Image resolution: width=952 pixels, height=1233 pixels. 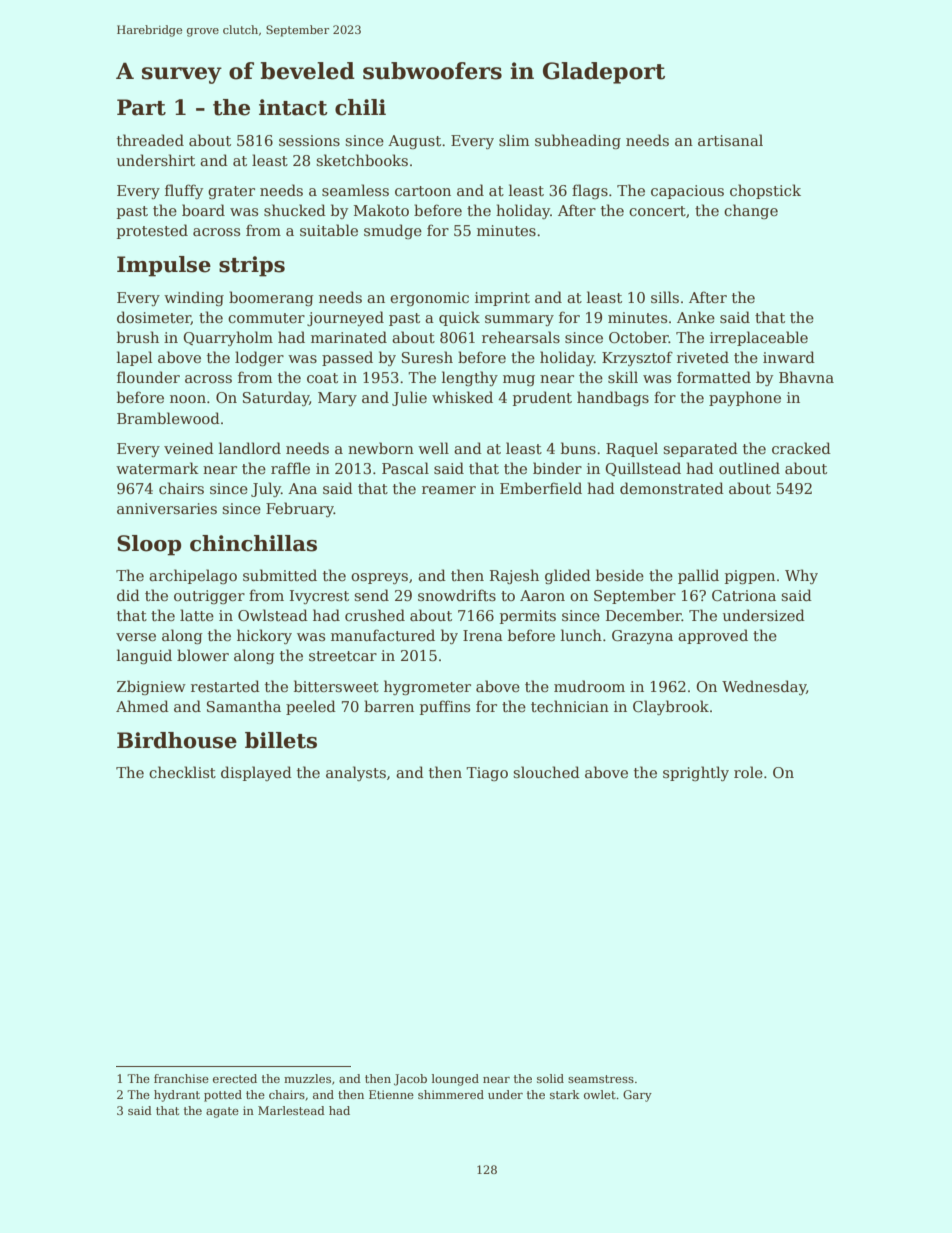 What do you see at coordinates (542, 398) in the screenshot?
I see `prudent` at bounding box center [542, 398].
